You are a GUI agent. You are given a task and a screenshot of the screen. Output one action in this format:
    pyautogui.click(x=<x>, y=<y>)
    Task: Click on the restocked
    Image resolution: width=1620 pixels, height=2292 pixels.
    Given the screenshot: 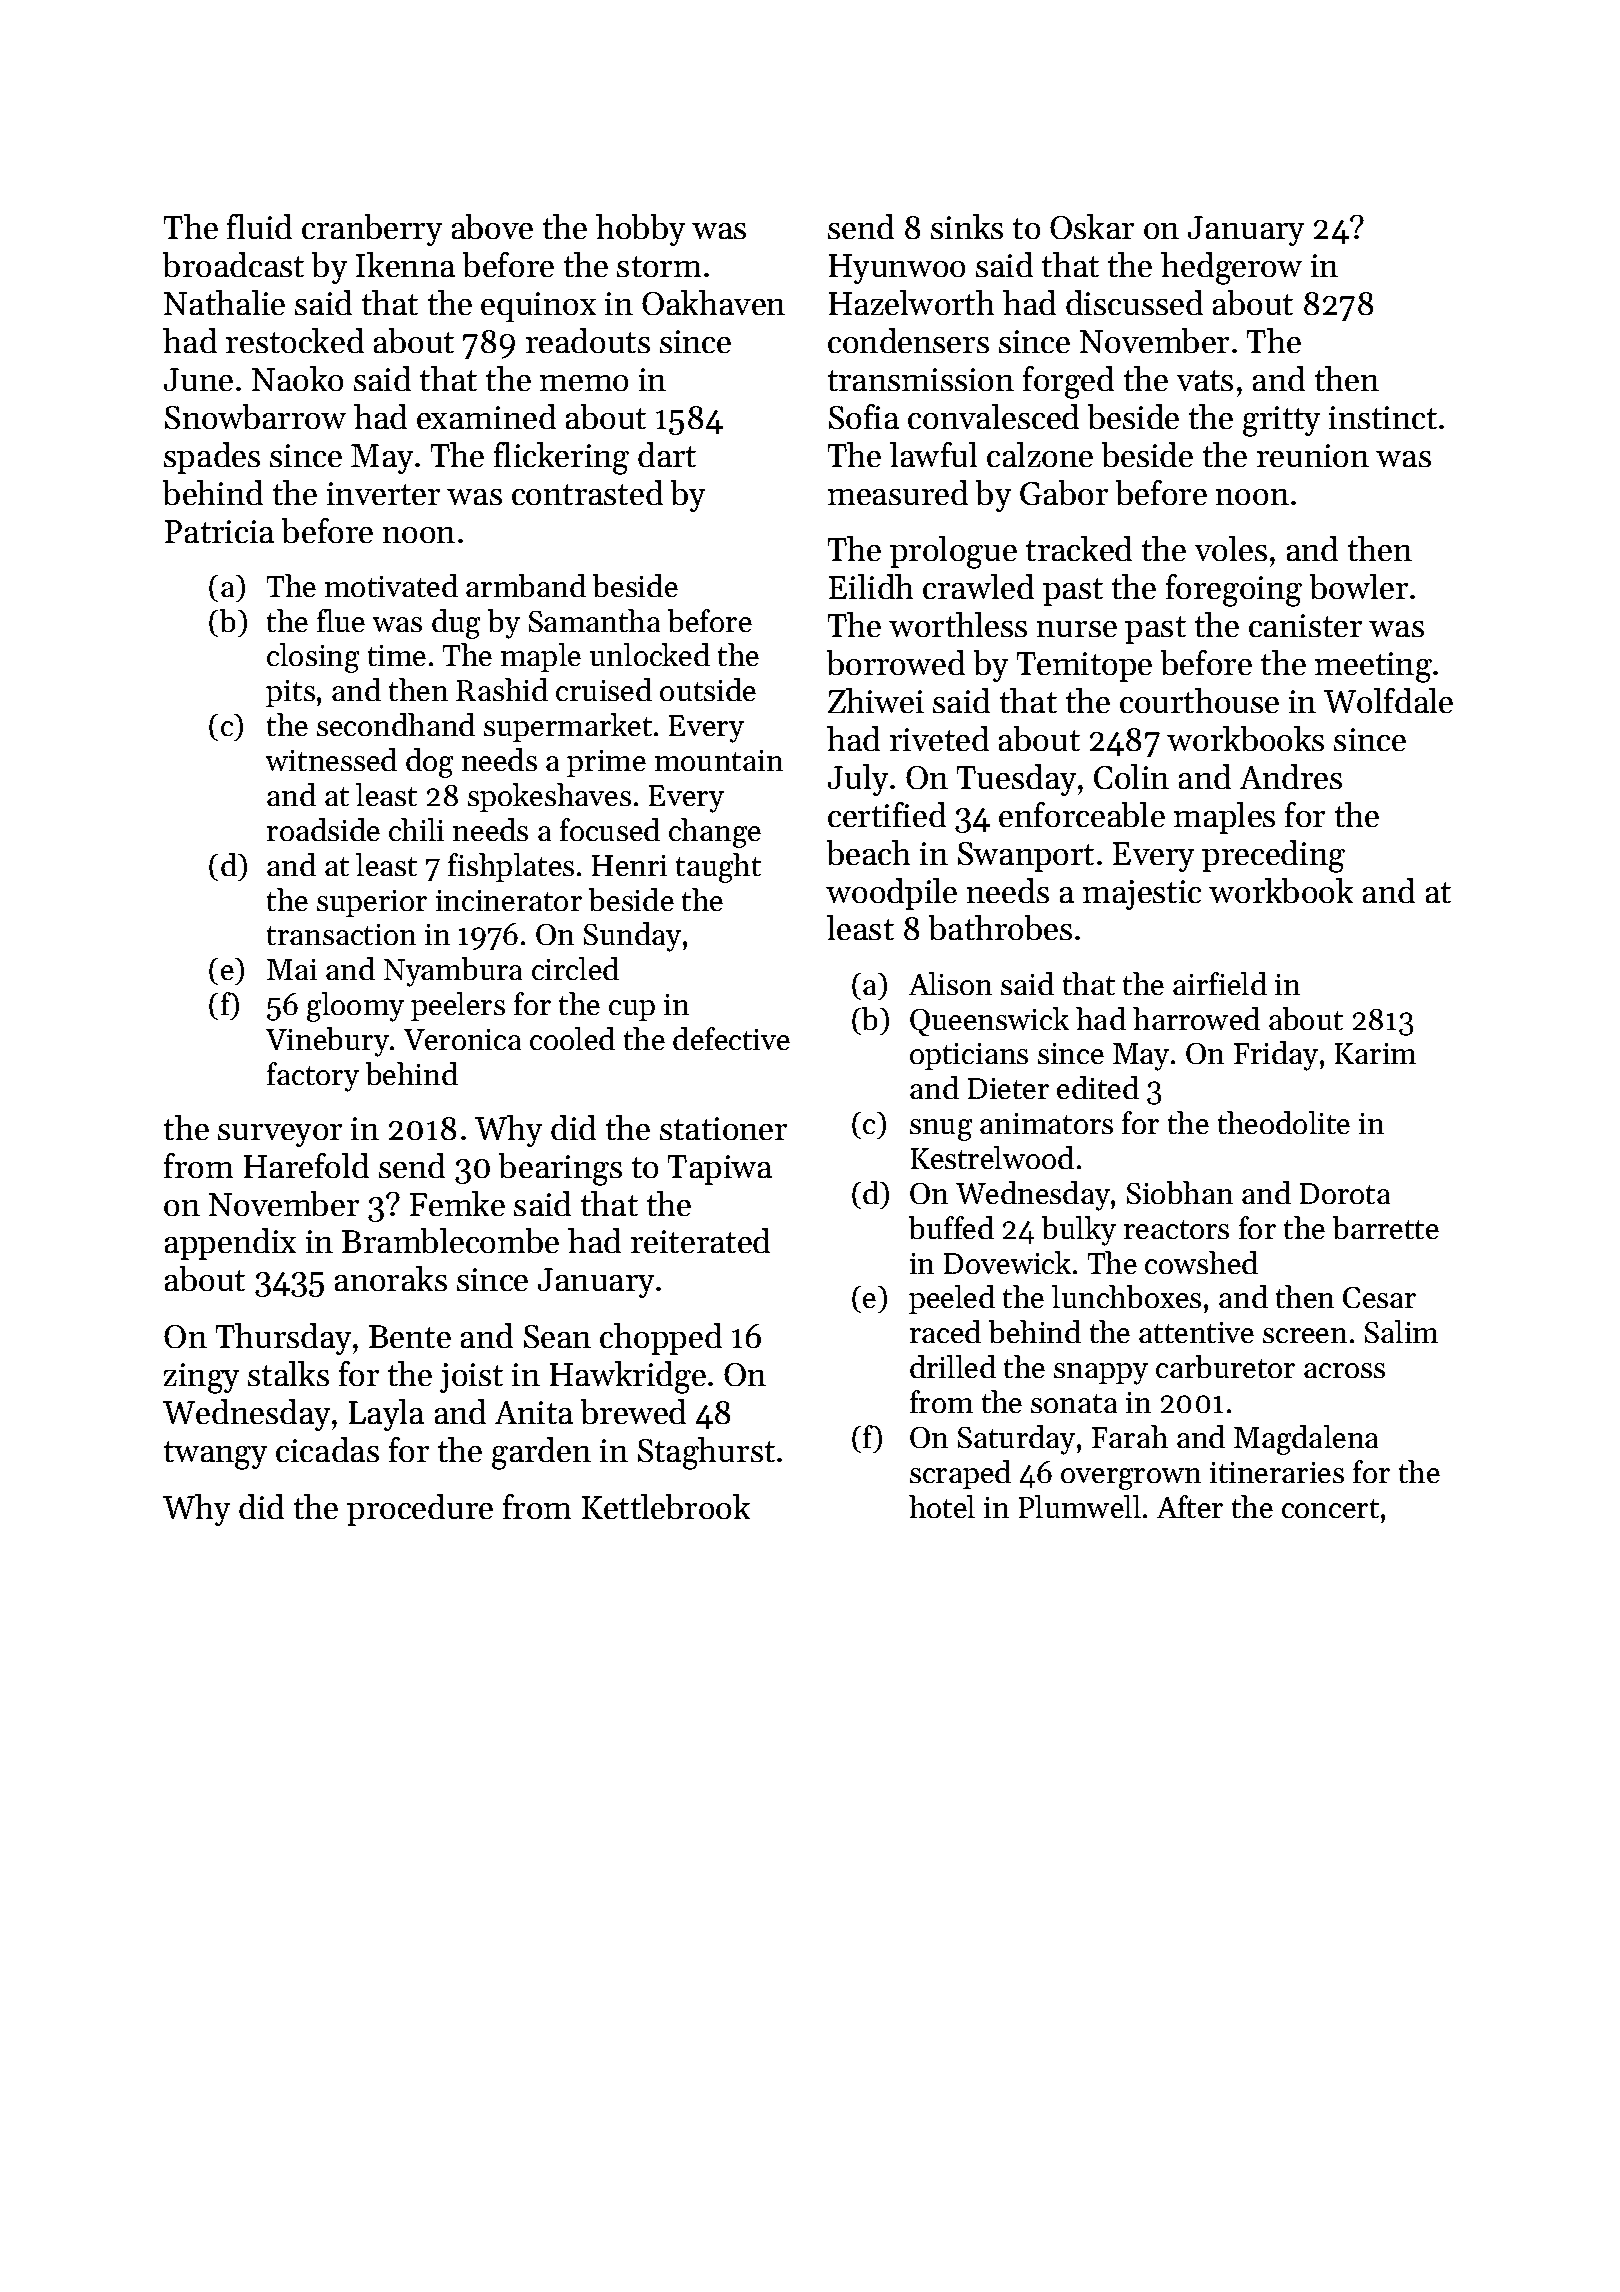 What is the action you would take?
    pyautogui.click(x=295, y=340)
